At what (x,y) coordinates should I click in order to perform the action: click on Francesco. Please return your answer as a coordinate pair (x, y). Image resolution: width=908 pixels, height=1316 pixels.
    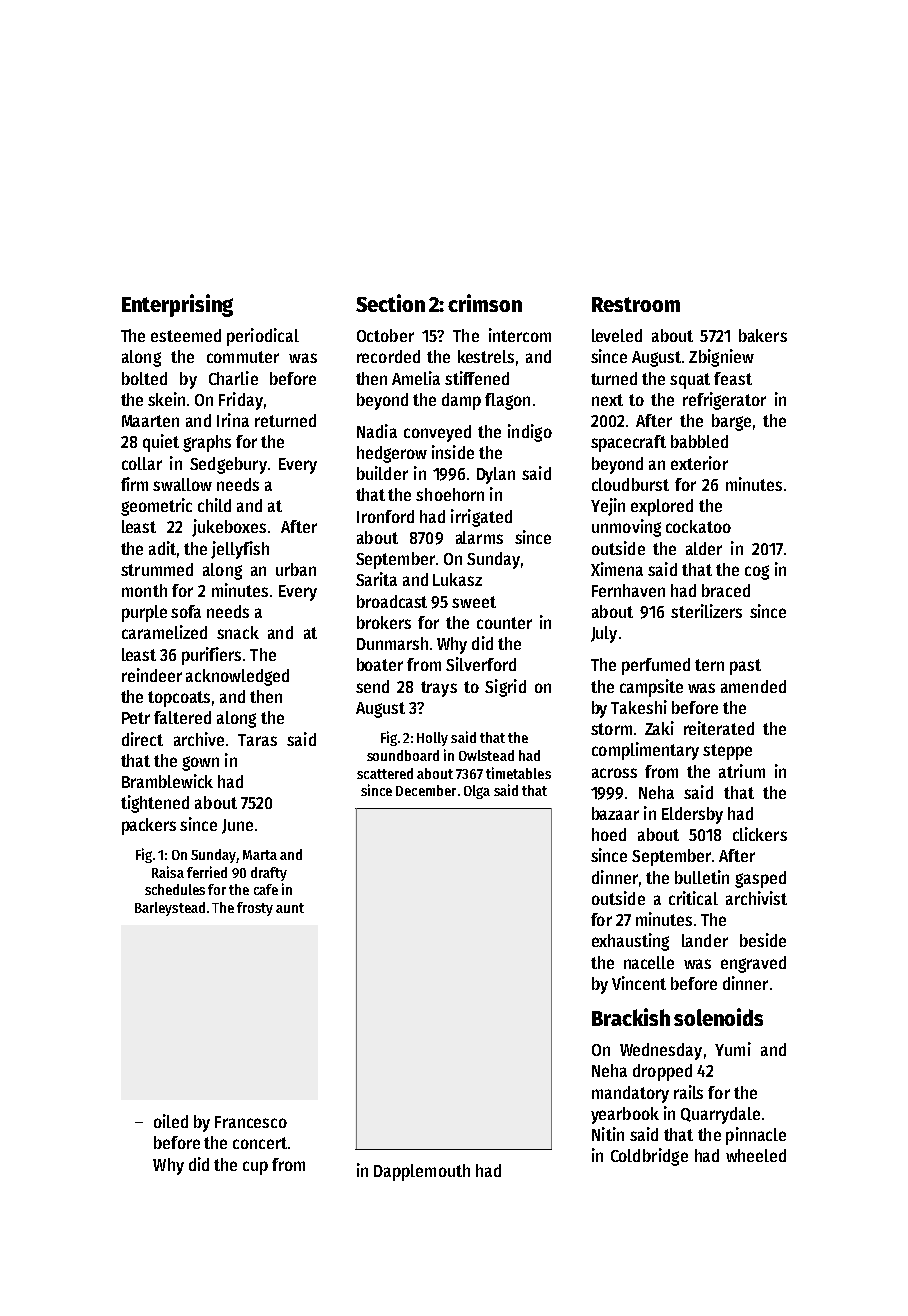
    Looking at the image, I should click on (251, 1122).
